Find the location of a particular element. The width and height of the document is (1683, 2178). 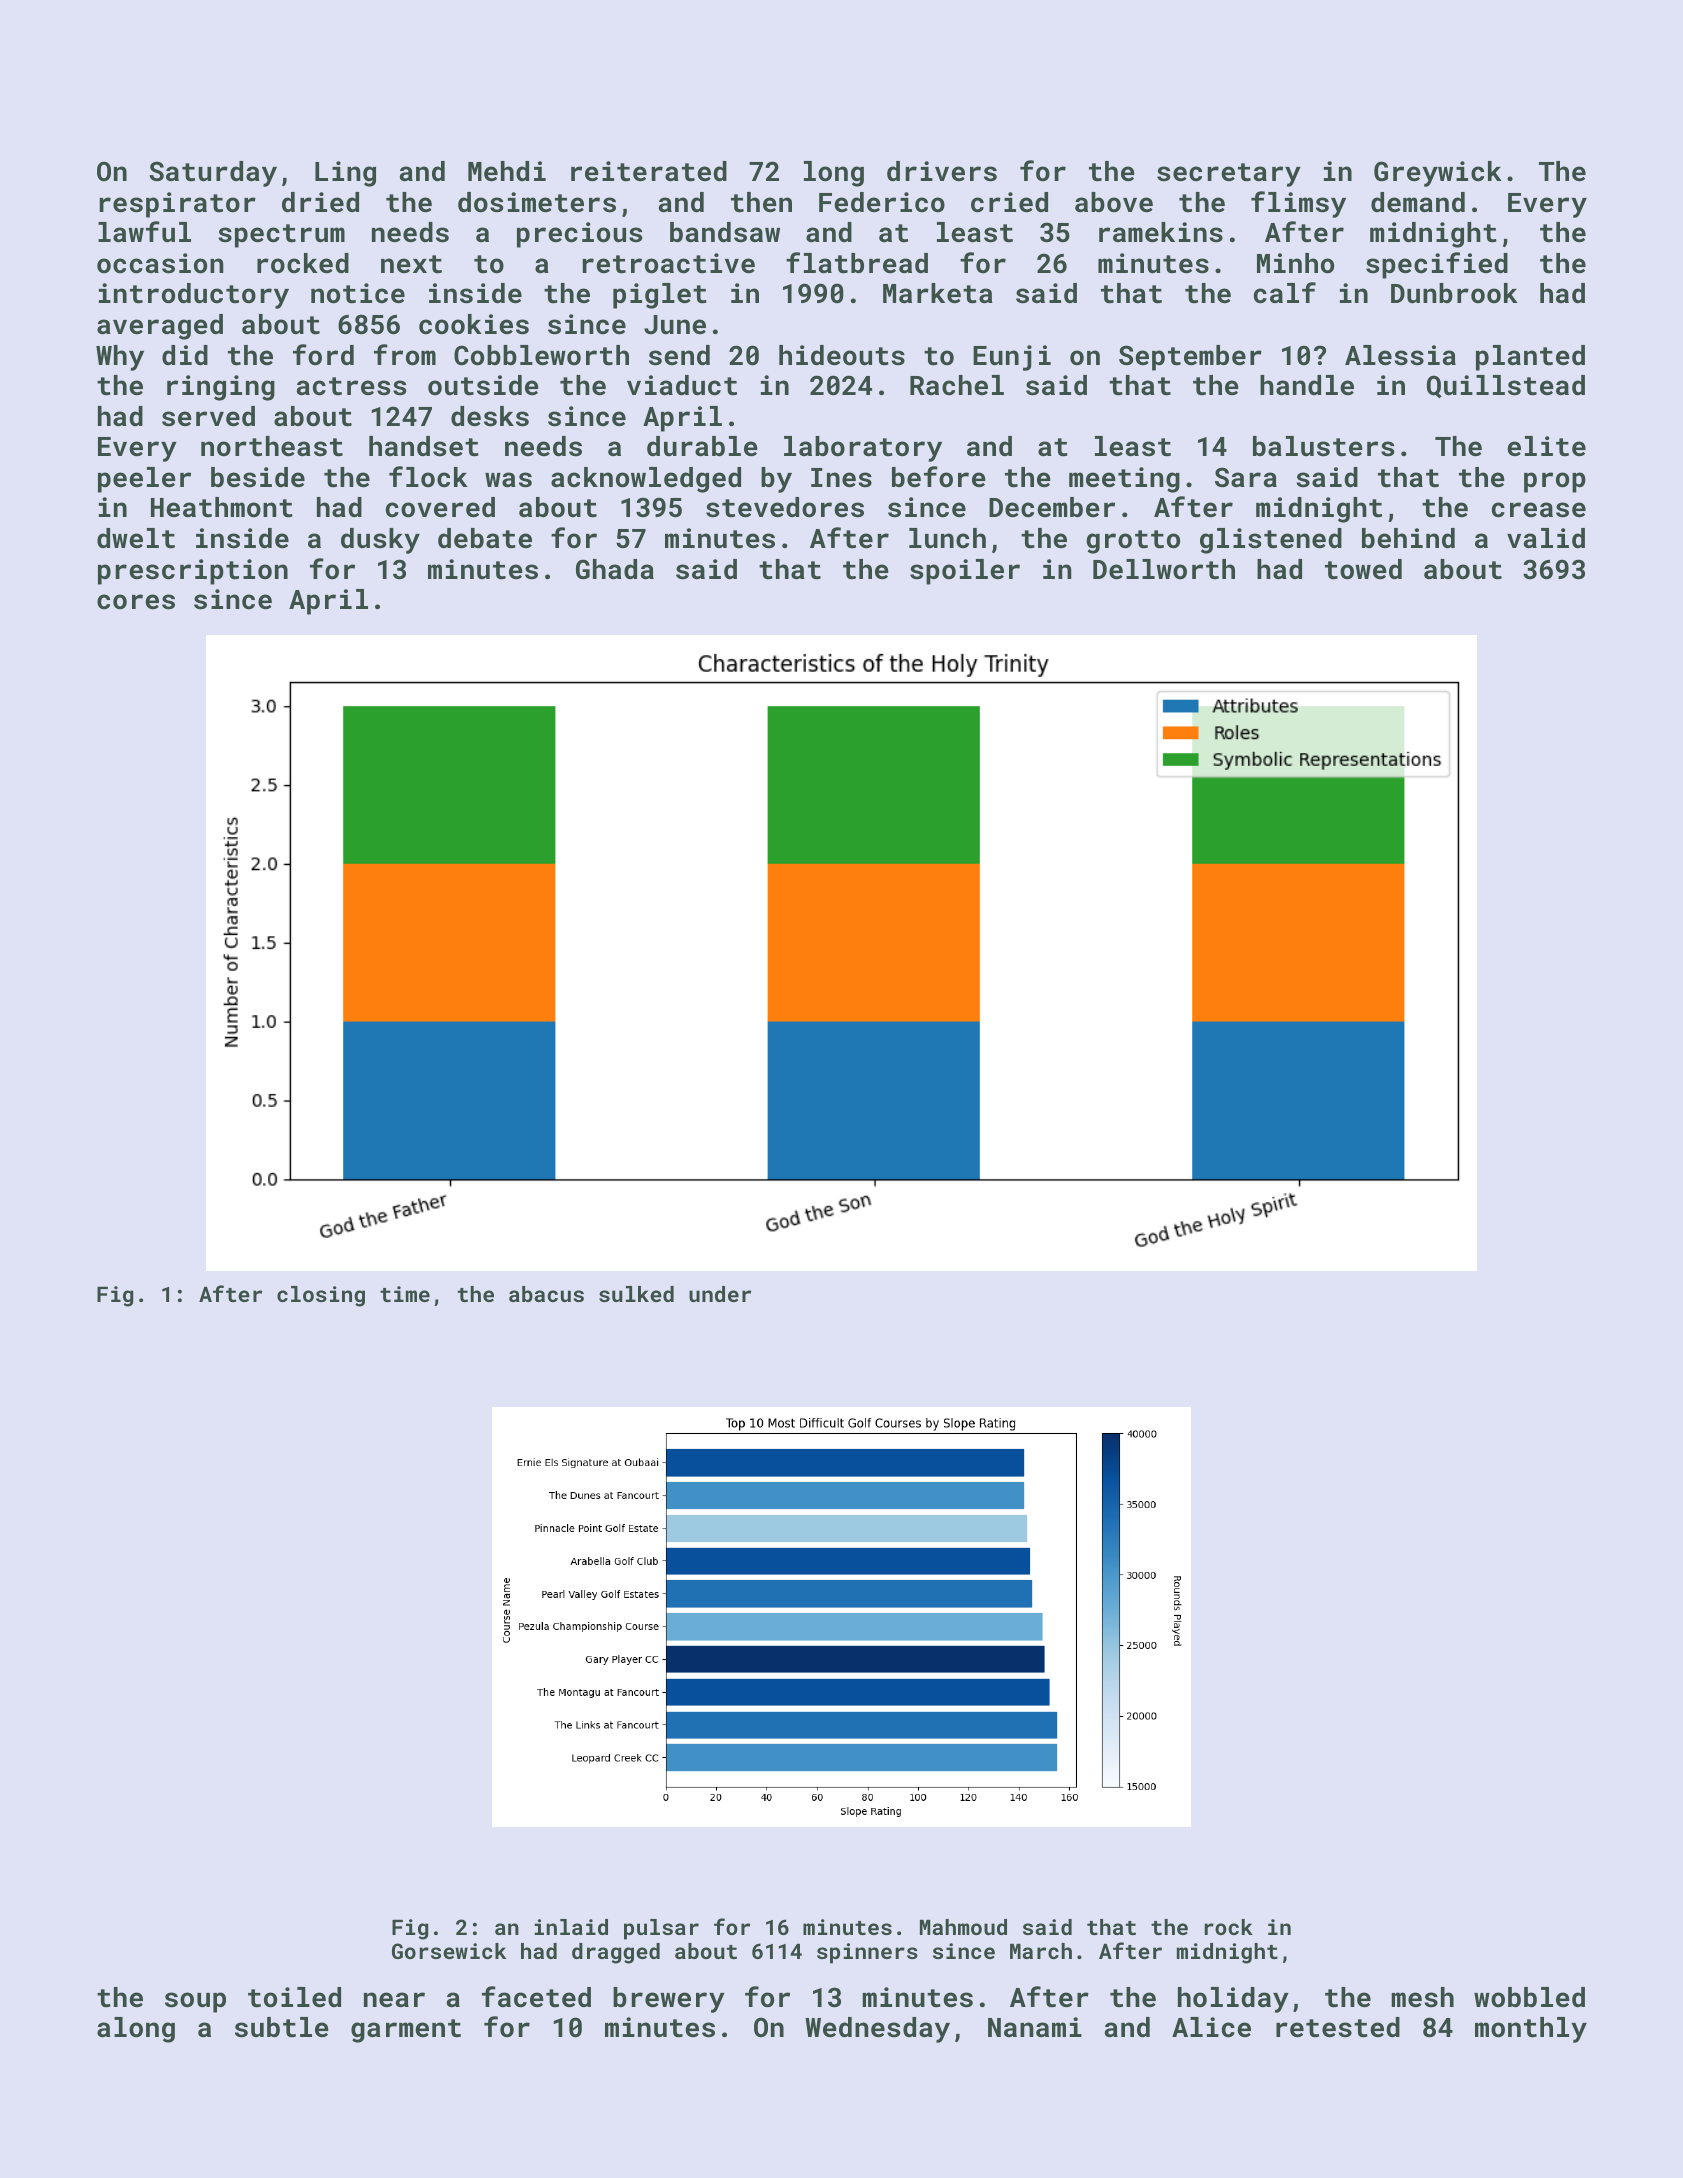

towed is located at coordinates (1363, 569).
